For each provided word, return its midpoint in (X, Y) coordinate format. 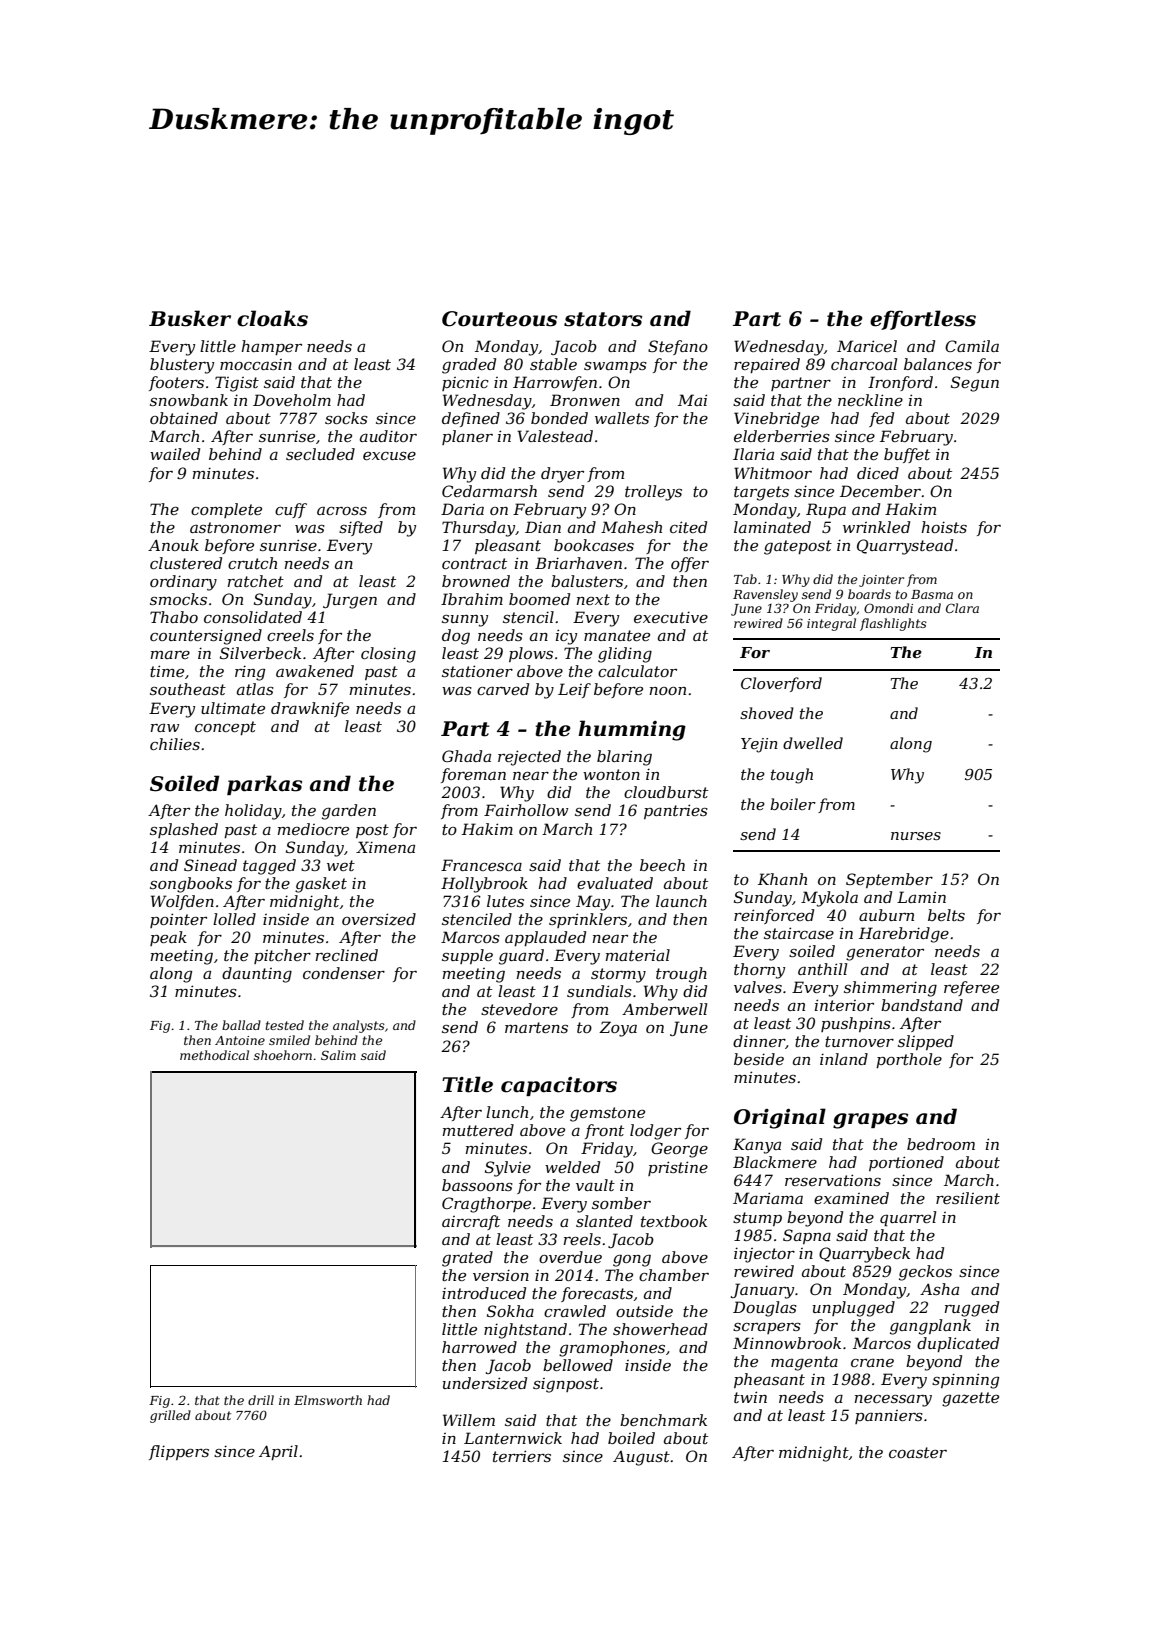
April (278, 1452)
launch (681, 901)
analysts (359, 1026)
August (641, 1458)
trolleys (653, 493)
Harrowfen (555, 383)
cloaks (272, 318)
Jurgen (350, 601)
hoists (944, 527)
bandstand (922, 1005)
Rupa (826, 510)
